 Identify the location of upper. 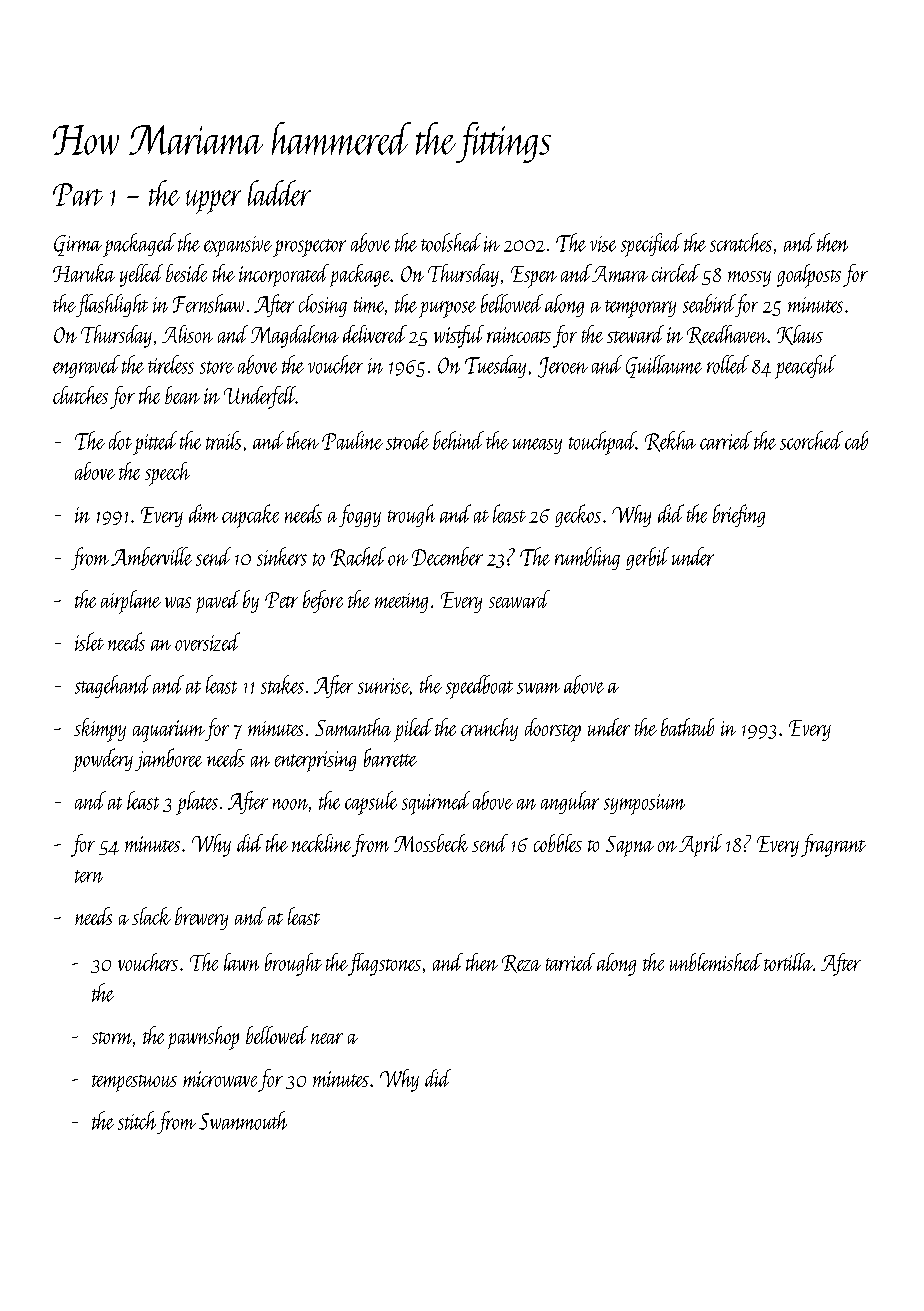
(213, 202).
